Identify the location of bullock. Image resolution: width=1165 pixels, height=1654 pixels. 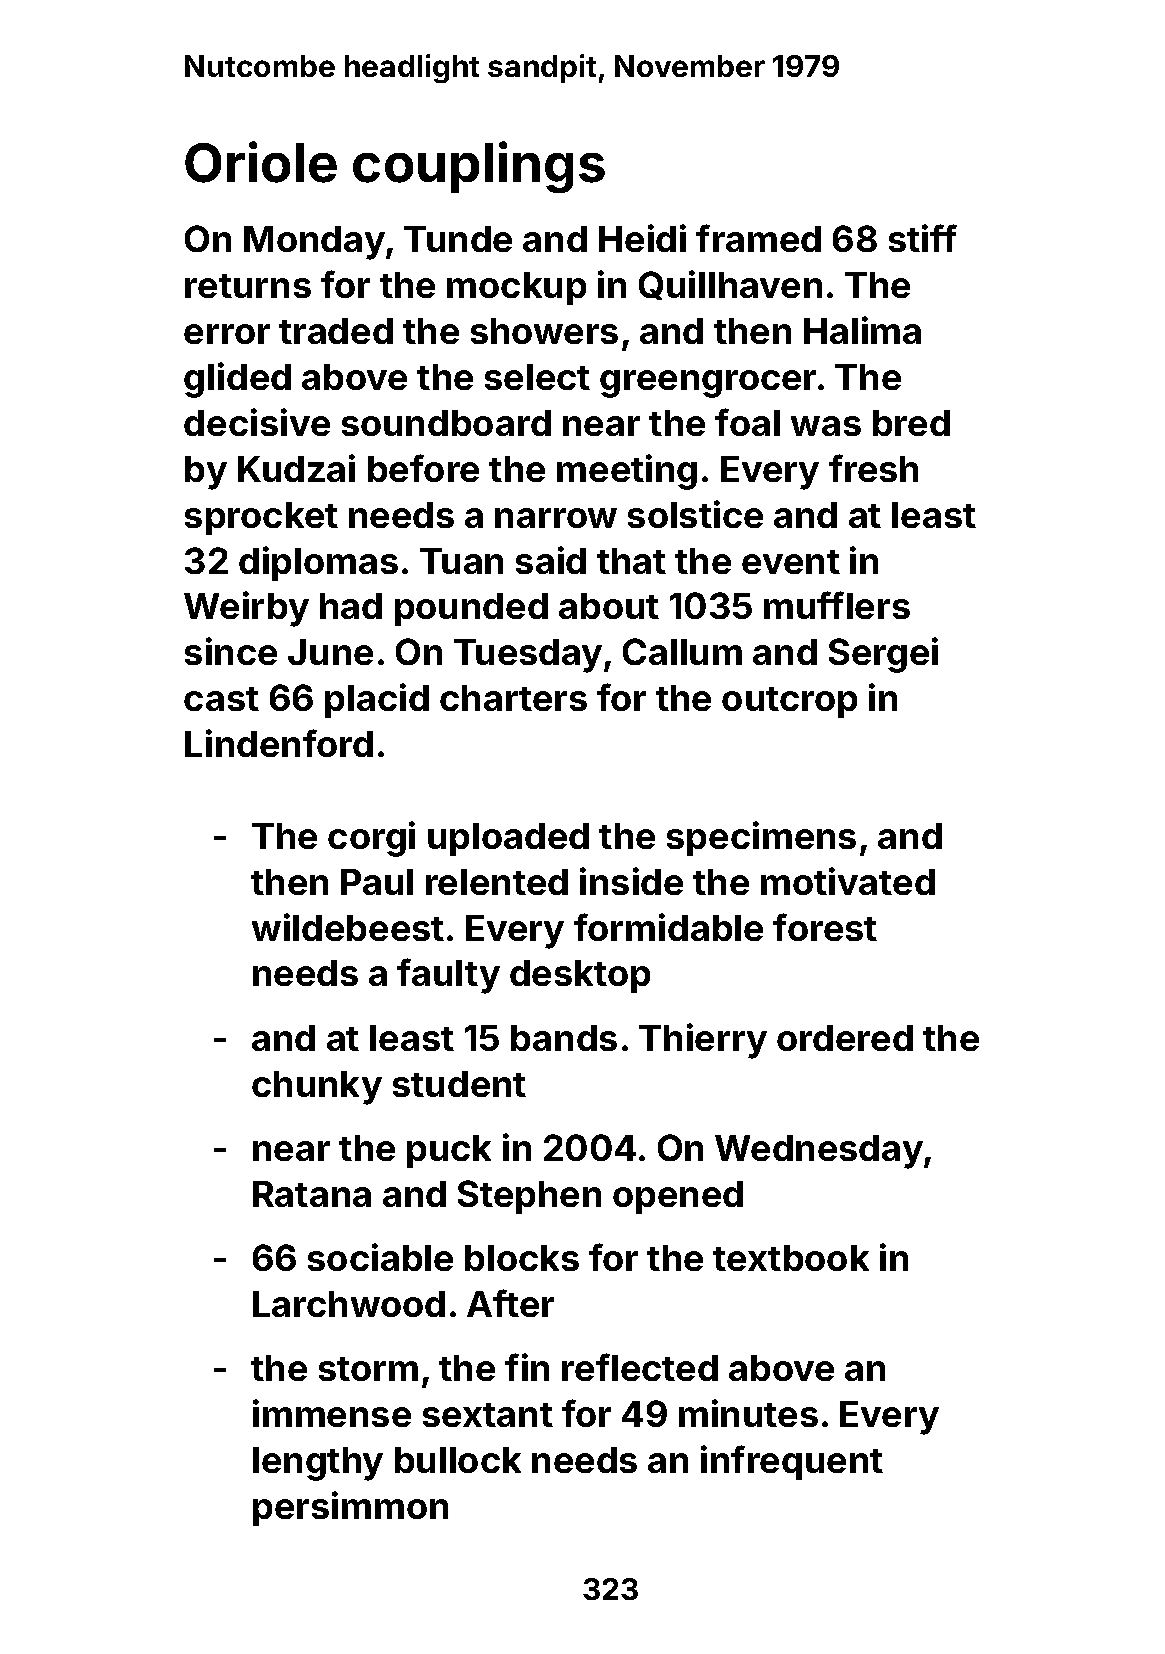
(458, 1460).
